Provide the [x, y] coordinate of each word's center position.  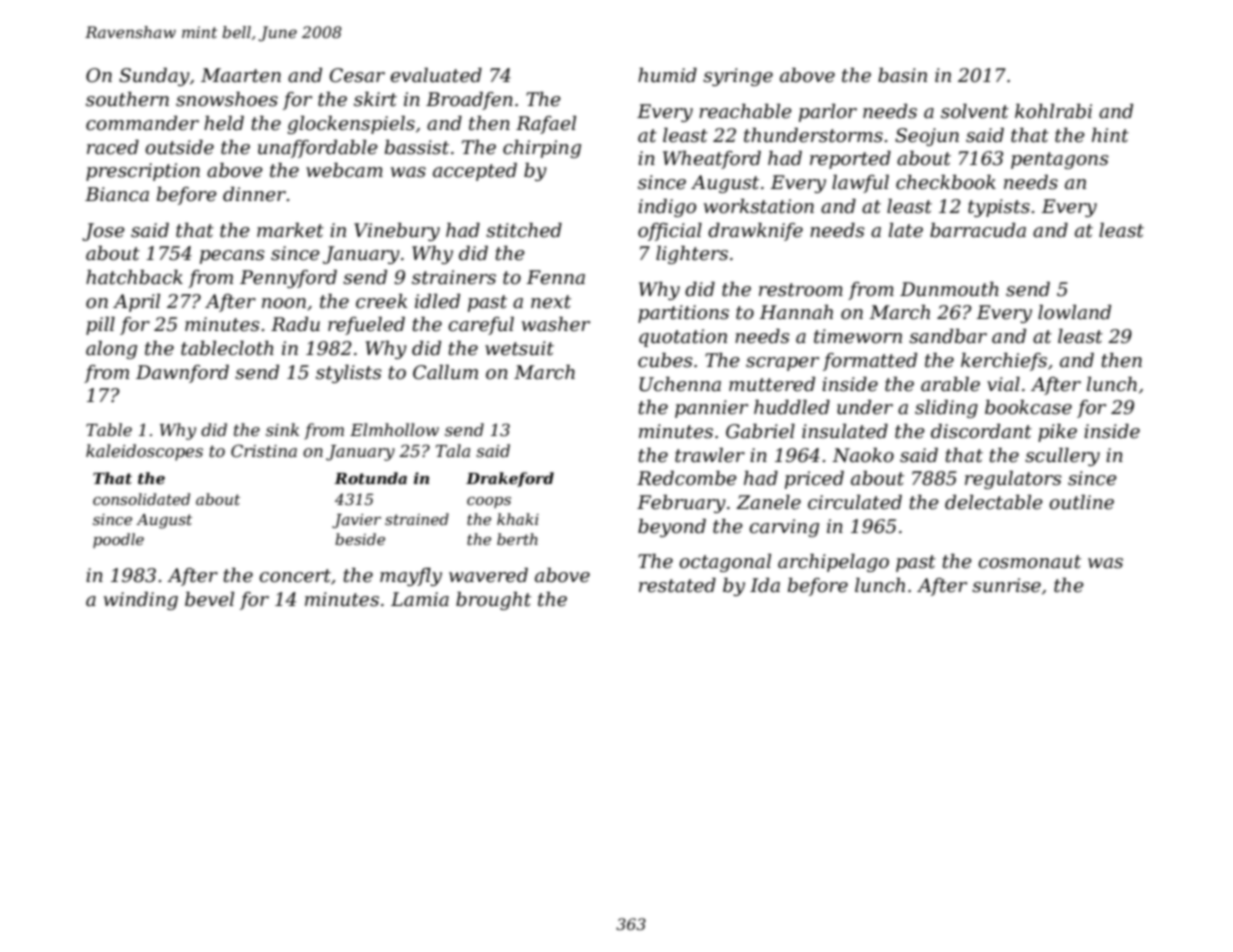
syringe [738, 77]
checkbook [946, 182]
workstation [759, 206]
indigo [667, 208]
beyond [672, 528]
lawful [860, 184]
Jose [103, 232]
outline [1081, 502]
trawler [710, 455]
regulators [1013, 480]
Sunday [154, 77]
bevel [209, 599]
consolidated [141, 499]
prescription [143, 172]
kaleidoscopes [144, 452]
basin [902, 75]
